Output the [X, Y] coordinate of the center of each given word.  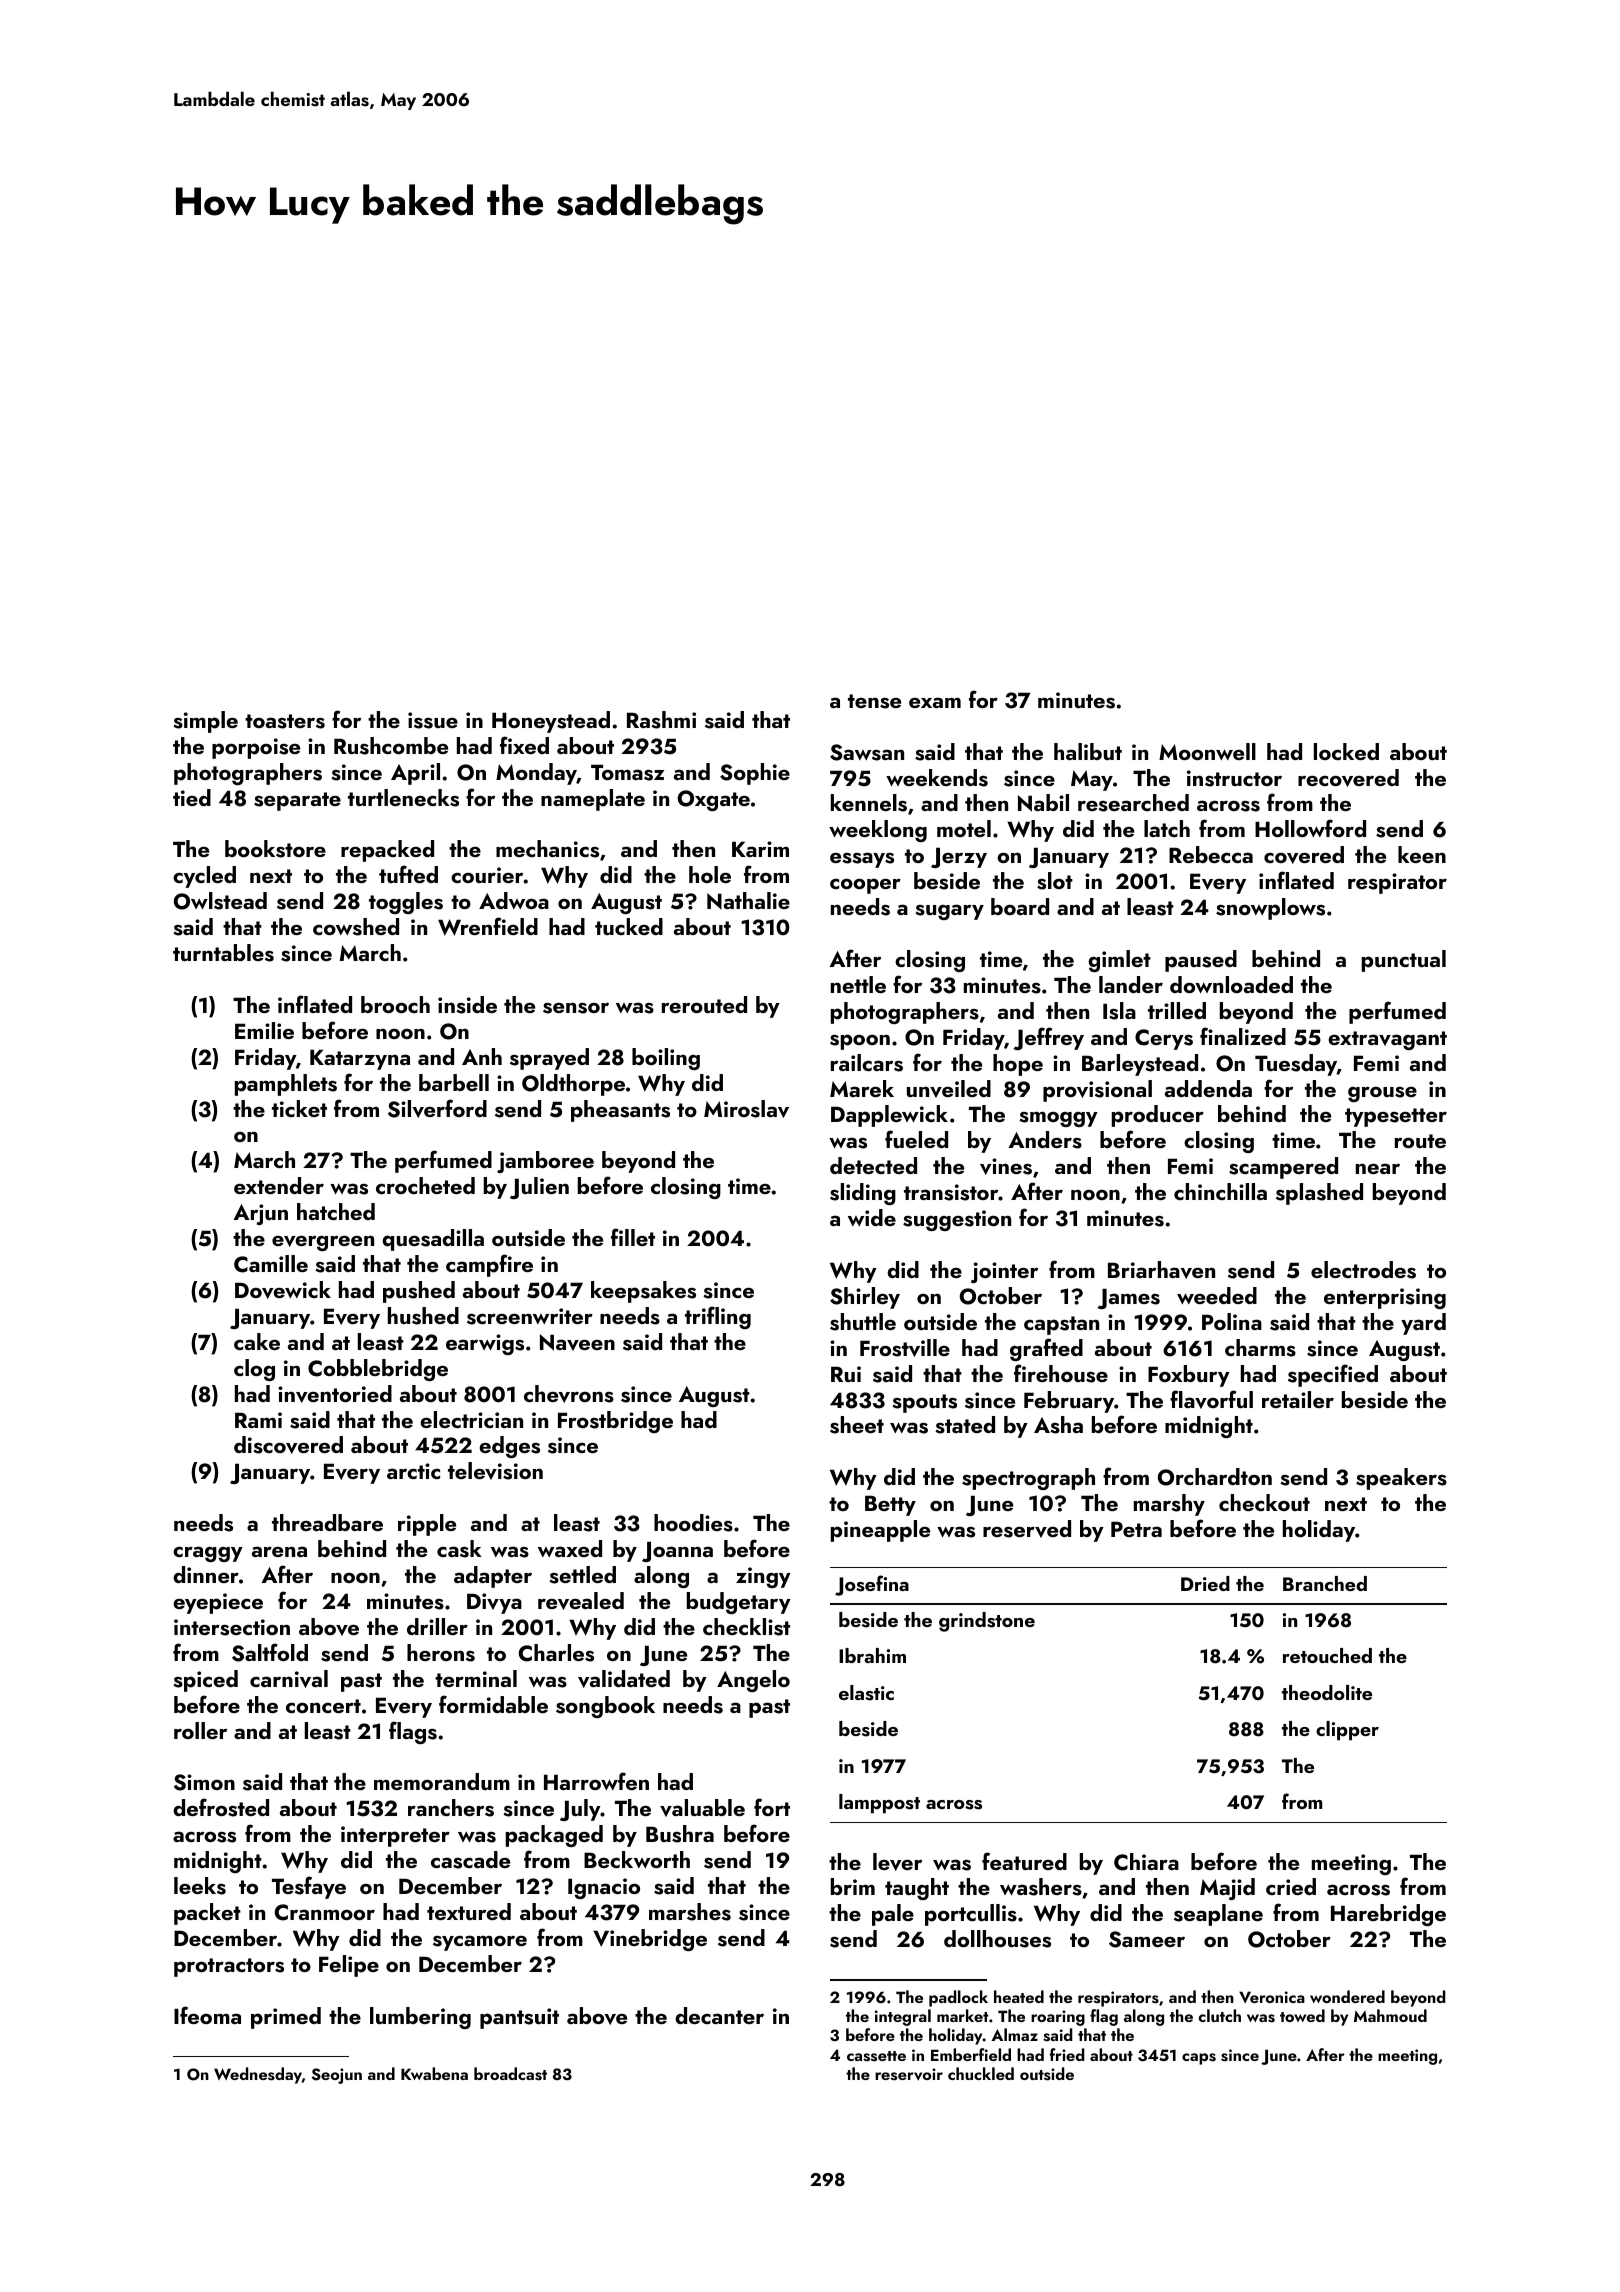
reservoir [909, 2074]
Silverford [437, 1108]
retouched [1327, 1655]
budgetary [739, 1603]
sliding [863, 1194]
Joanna [677, 1551]
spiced [205, 1681]
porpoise [256, 748]
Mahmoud [1390, 2015]
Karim [760, 849]
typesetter [1396, 1117]
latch [1167, 828]
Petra [1136, 1529]
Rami [258, 1420]
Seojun [336, 2076]
